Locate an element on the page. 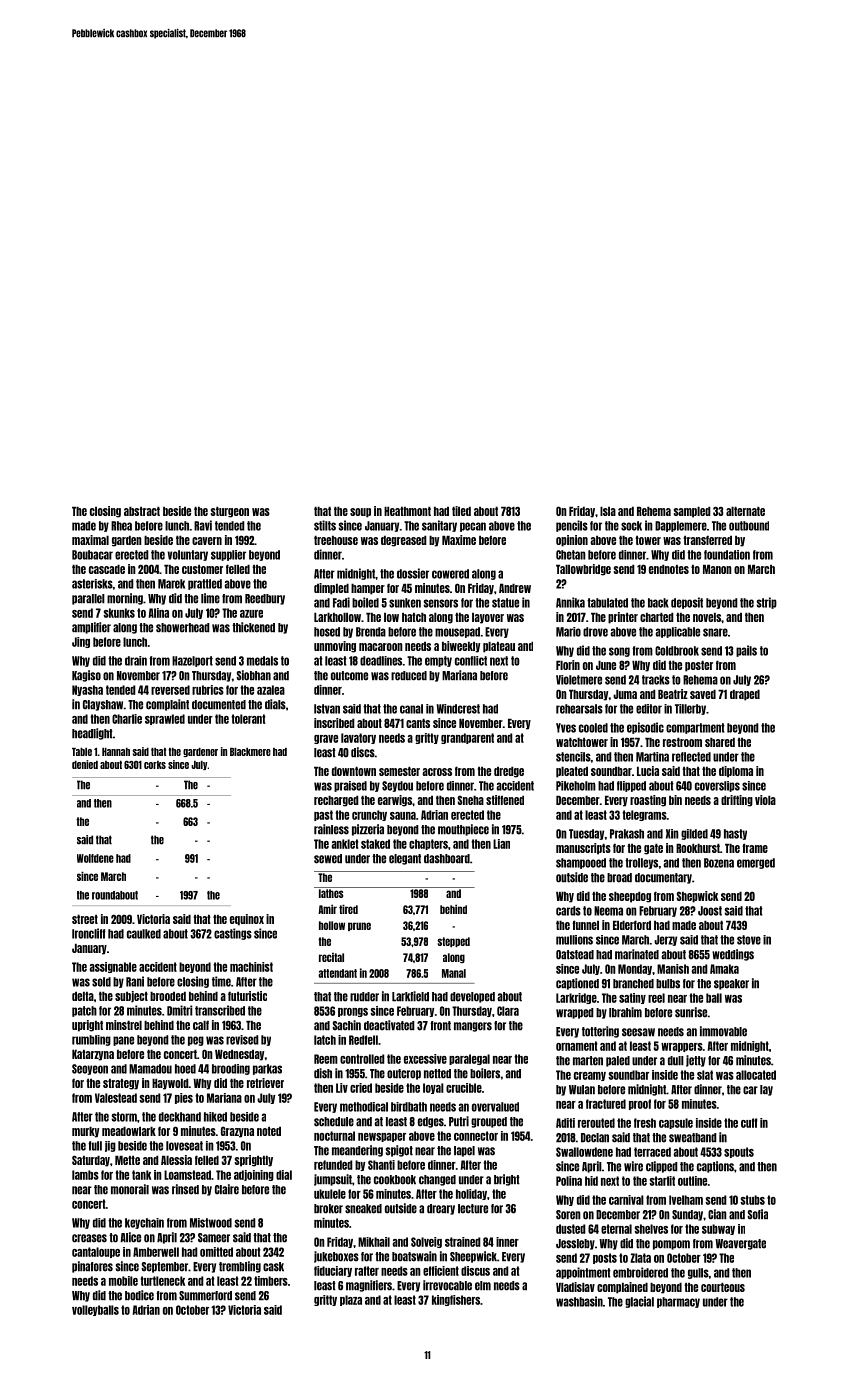 This document has width=849, height=1400. degreased is located at coordinates (404, 541).
